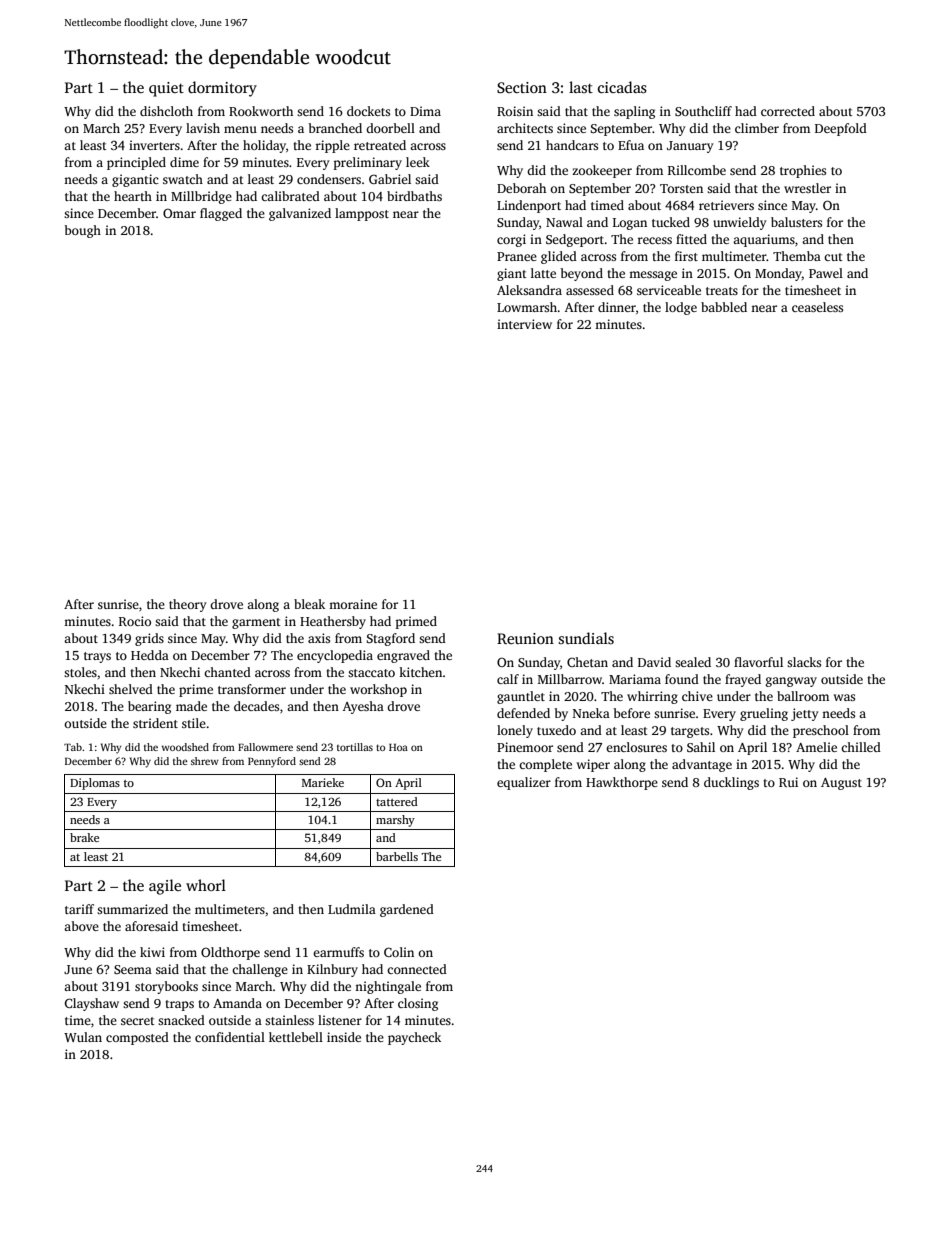 This document has height=1233, width=952. I want to click on was, so click(844, 697).
